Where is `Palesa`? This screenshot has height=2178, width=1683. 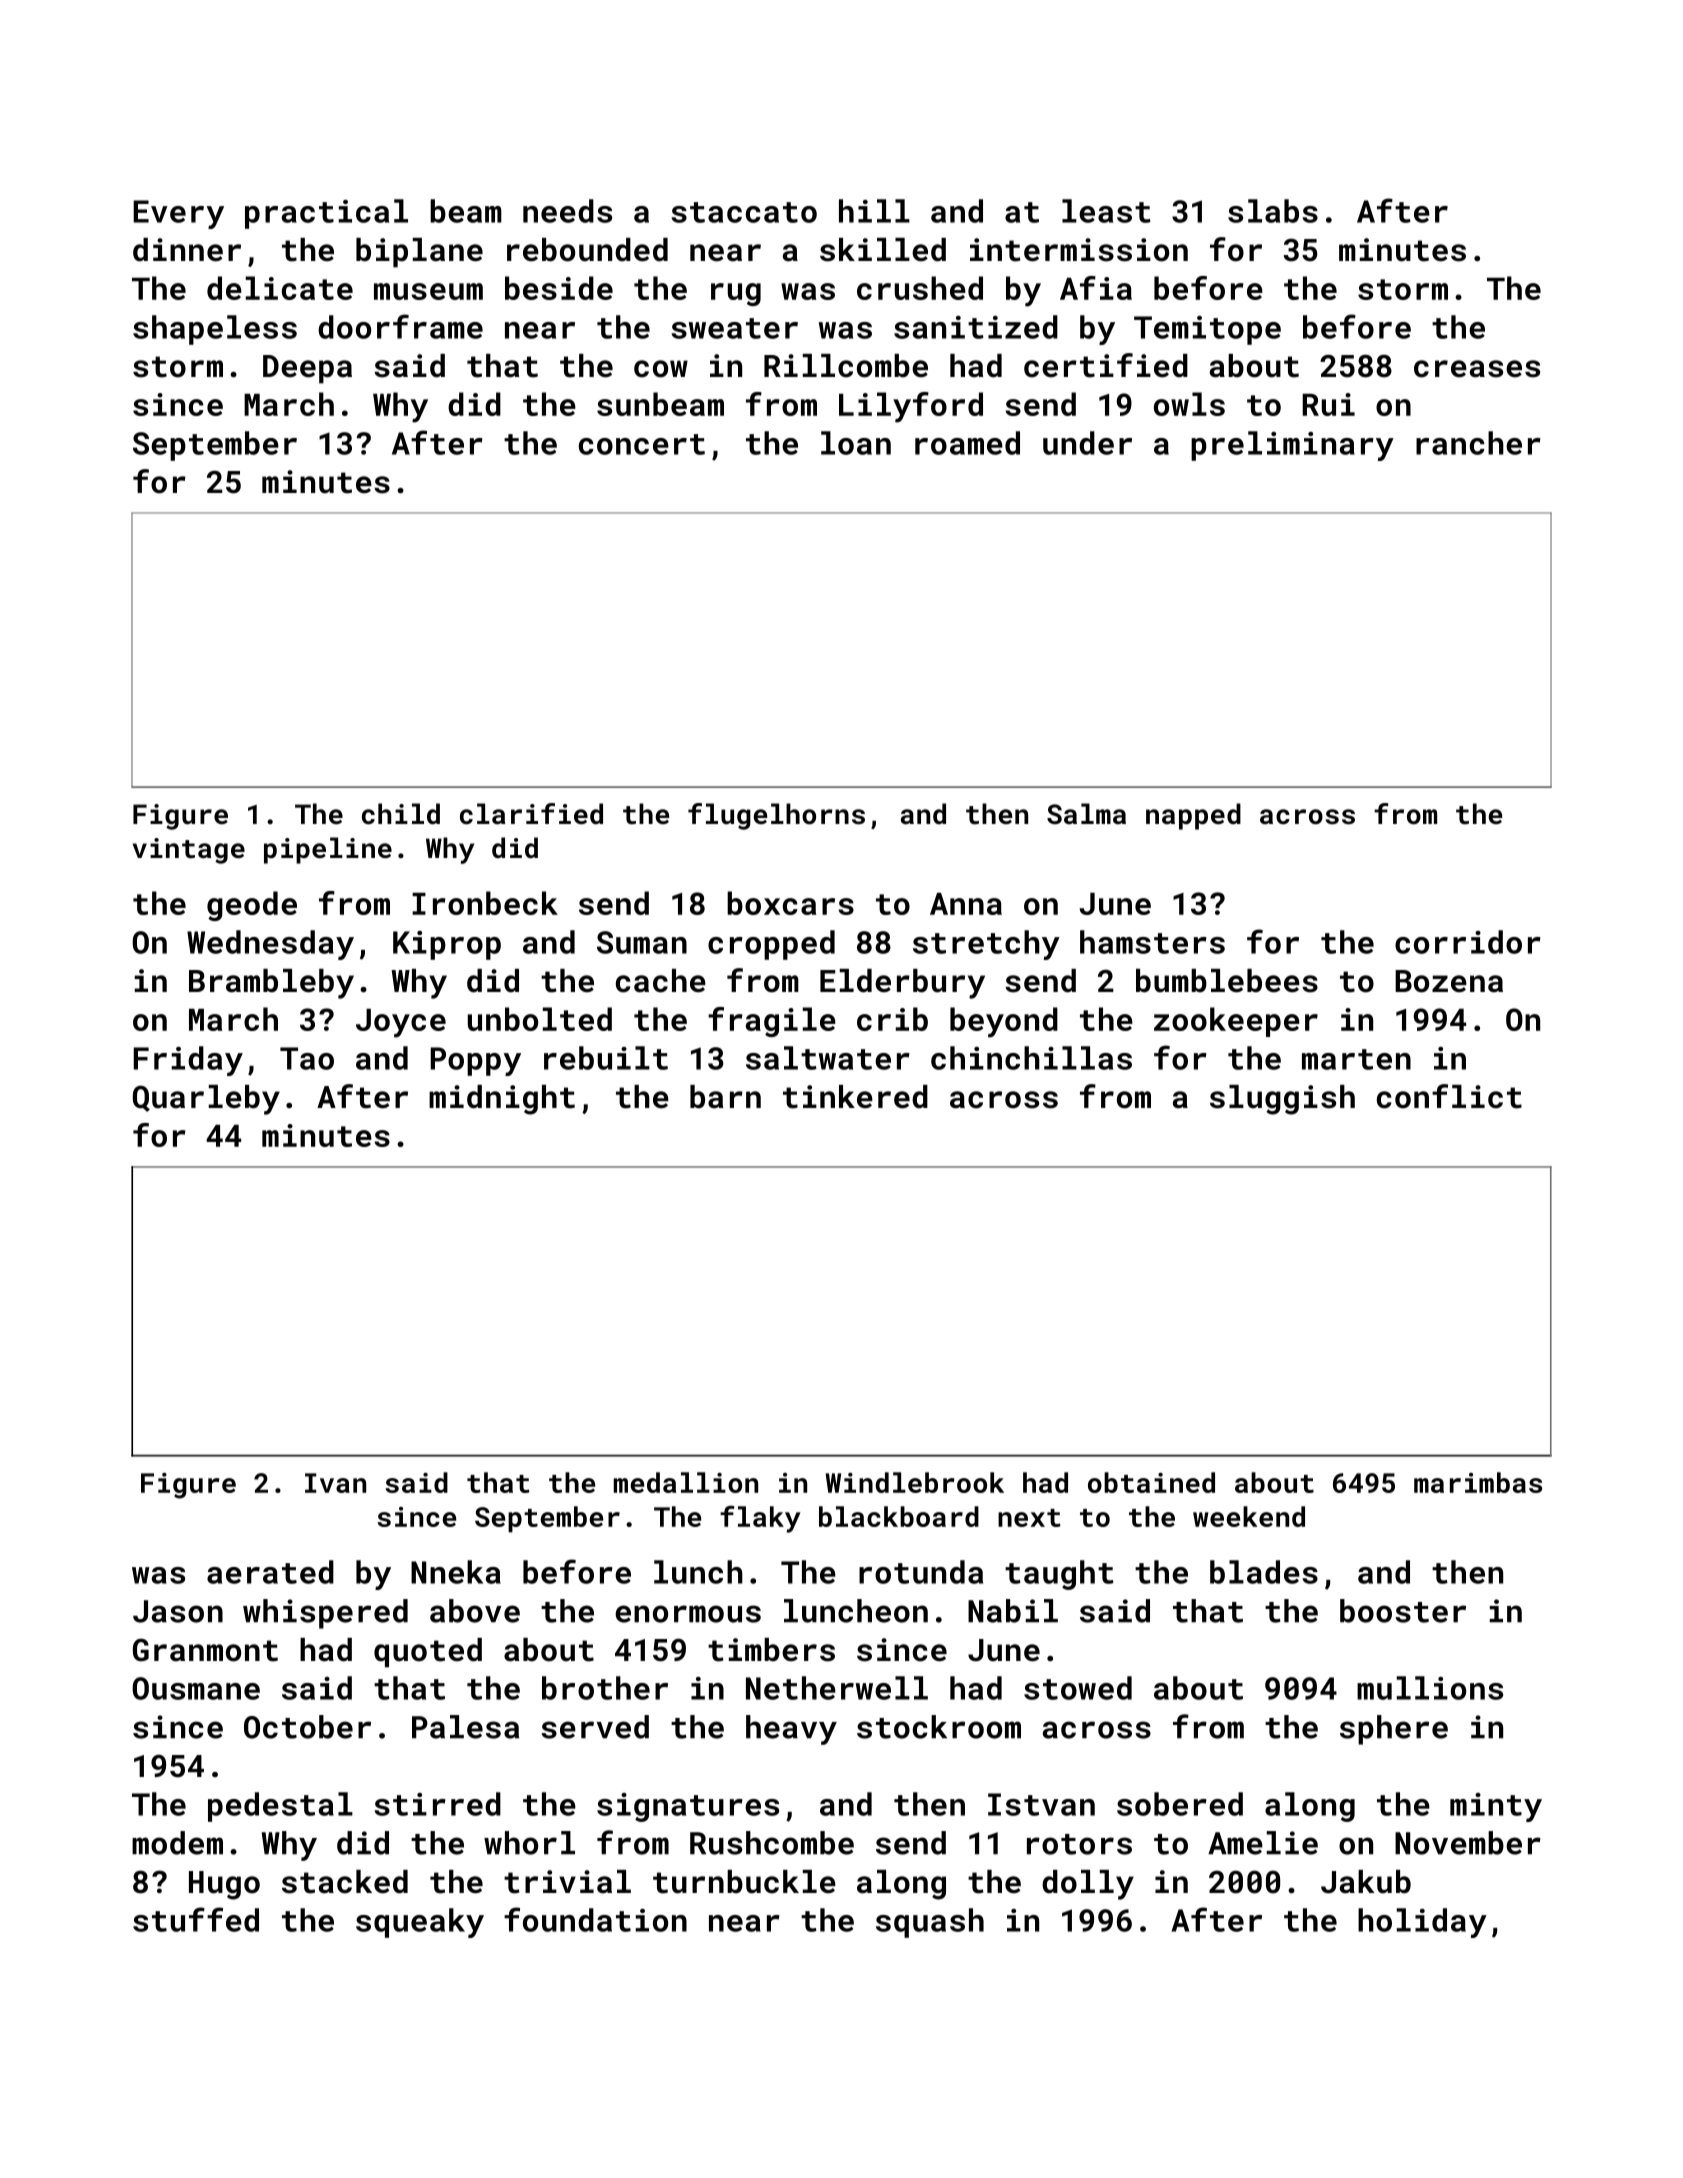 Palesa is located at coordinates (465, 1727).
